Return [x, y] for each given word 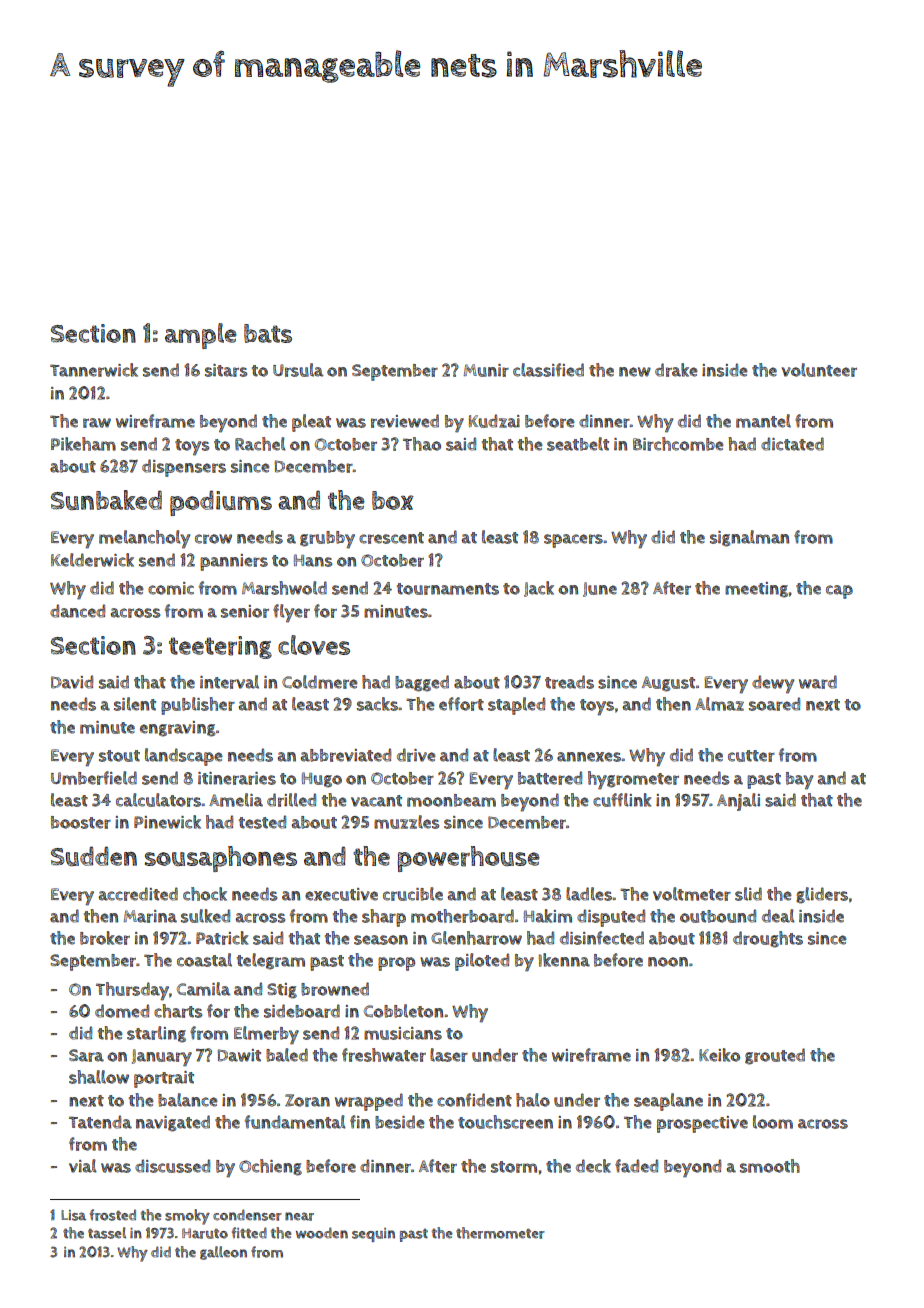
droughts [768, 939]
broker [105, 938]
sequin [373, 1235]
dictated [792, 444]
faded [636, 1166]
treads [569, 682]
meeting [756, 590]
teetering [220, 647]
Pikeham [83, 444]
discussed [172, 1166]
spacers [573, 541]
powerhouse [468, 859]
